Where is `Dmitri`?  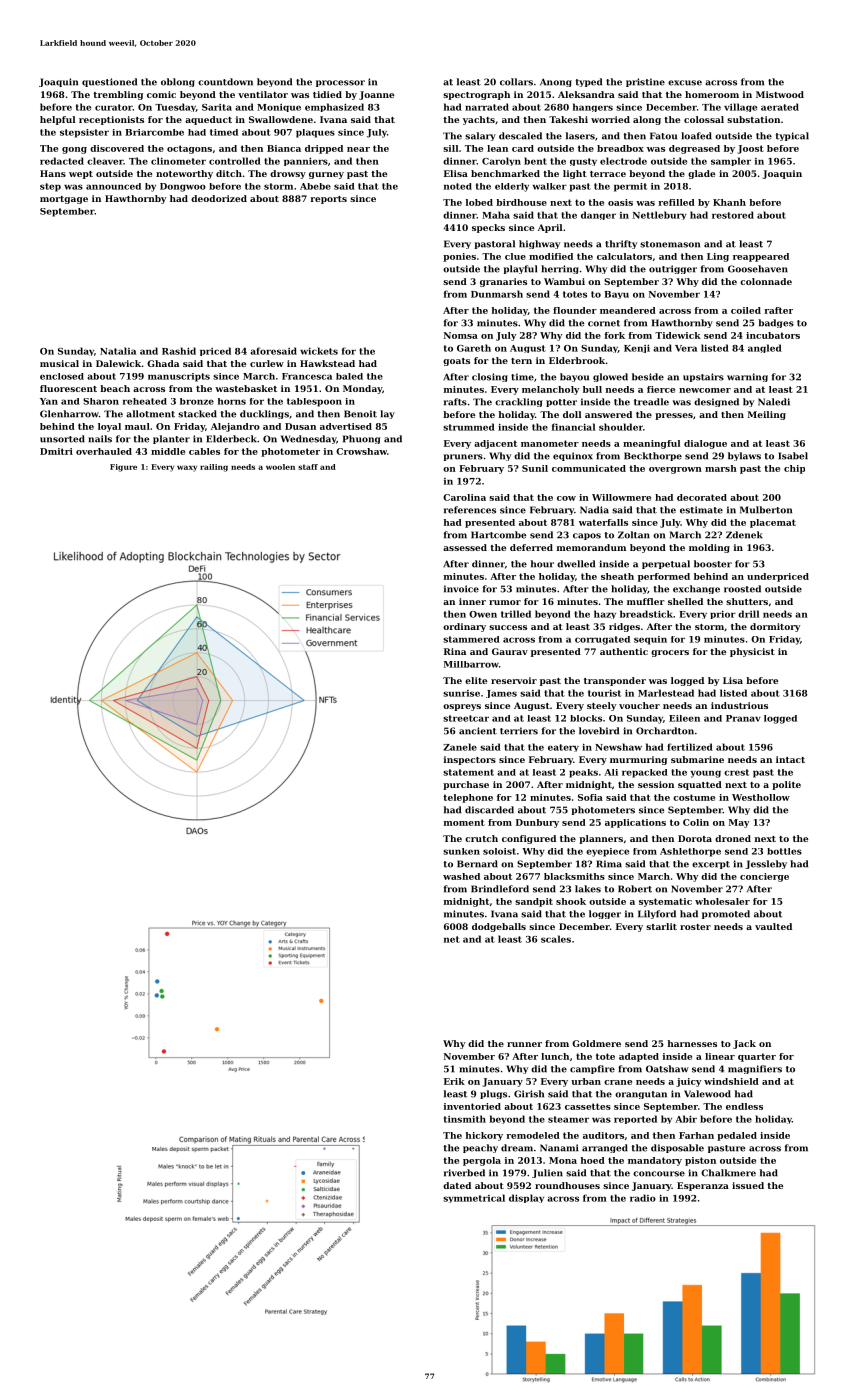 Dmitri is located at coordinates (56, 451).
